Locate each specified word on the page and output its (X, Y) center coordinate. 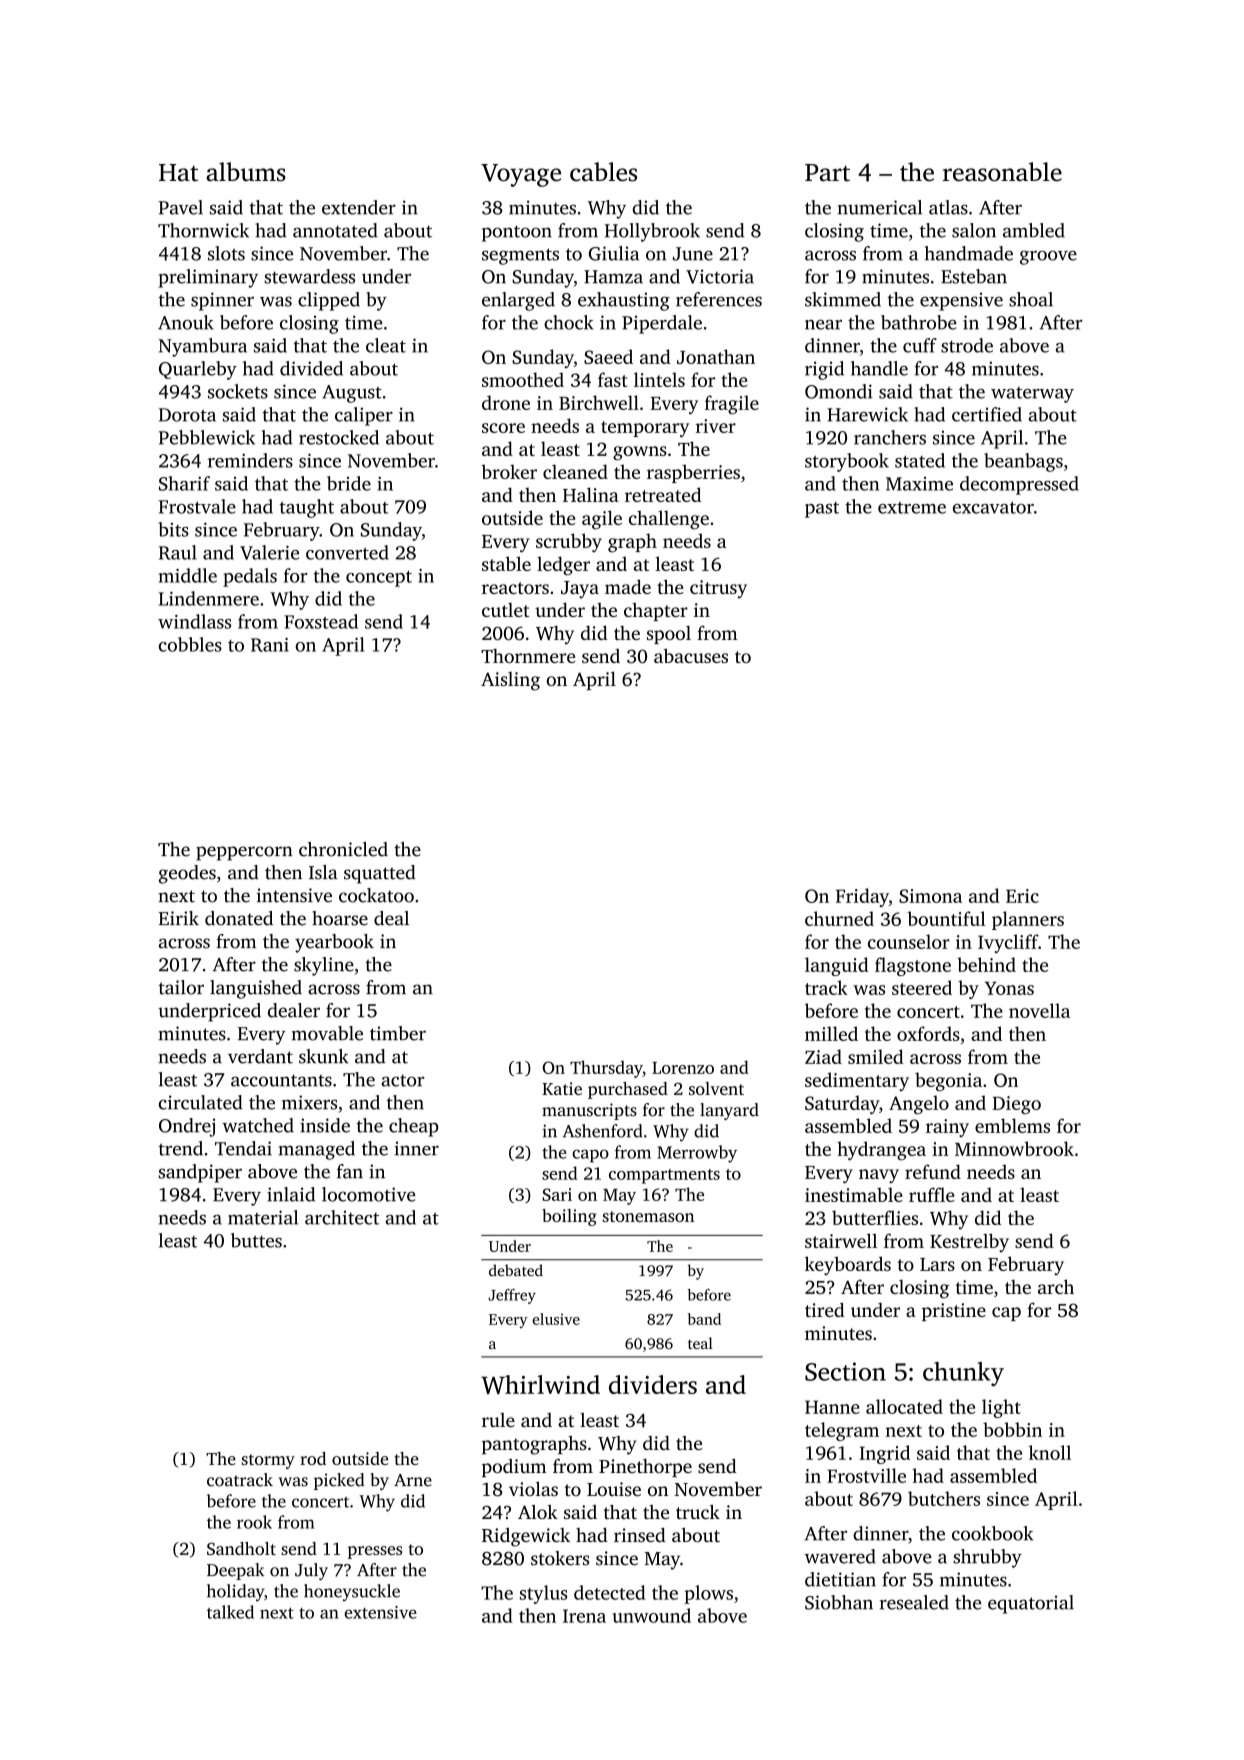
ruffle (932, 1194)
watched (258, 1125)
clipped (329, 301)
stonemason (648, 1216)
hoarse (340, 918)
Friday (862, 897)
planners (1028, 920)
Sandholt (241, 1548)
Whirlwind (540, 1384)
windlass (194, 621)
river (716, 426)
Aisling (510, 681)
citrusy (718, 589)
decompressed (1019, 485)
